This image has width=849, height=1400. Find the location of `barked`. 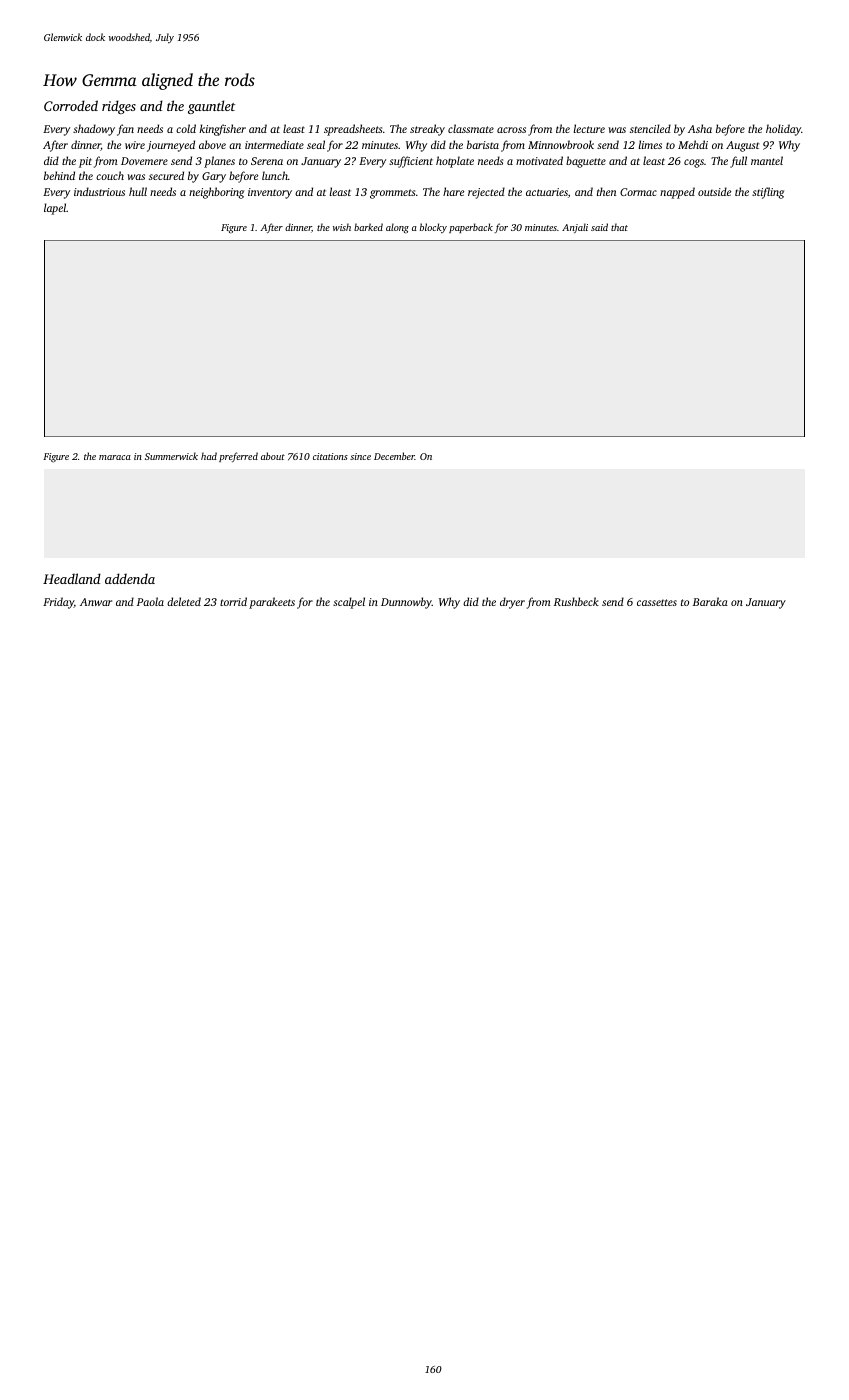

barked is located at coordinates (368, 227).
